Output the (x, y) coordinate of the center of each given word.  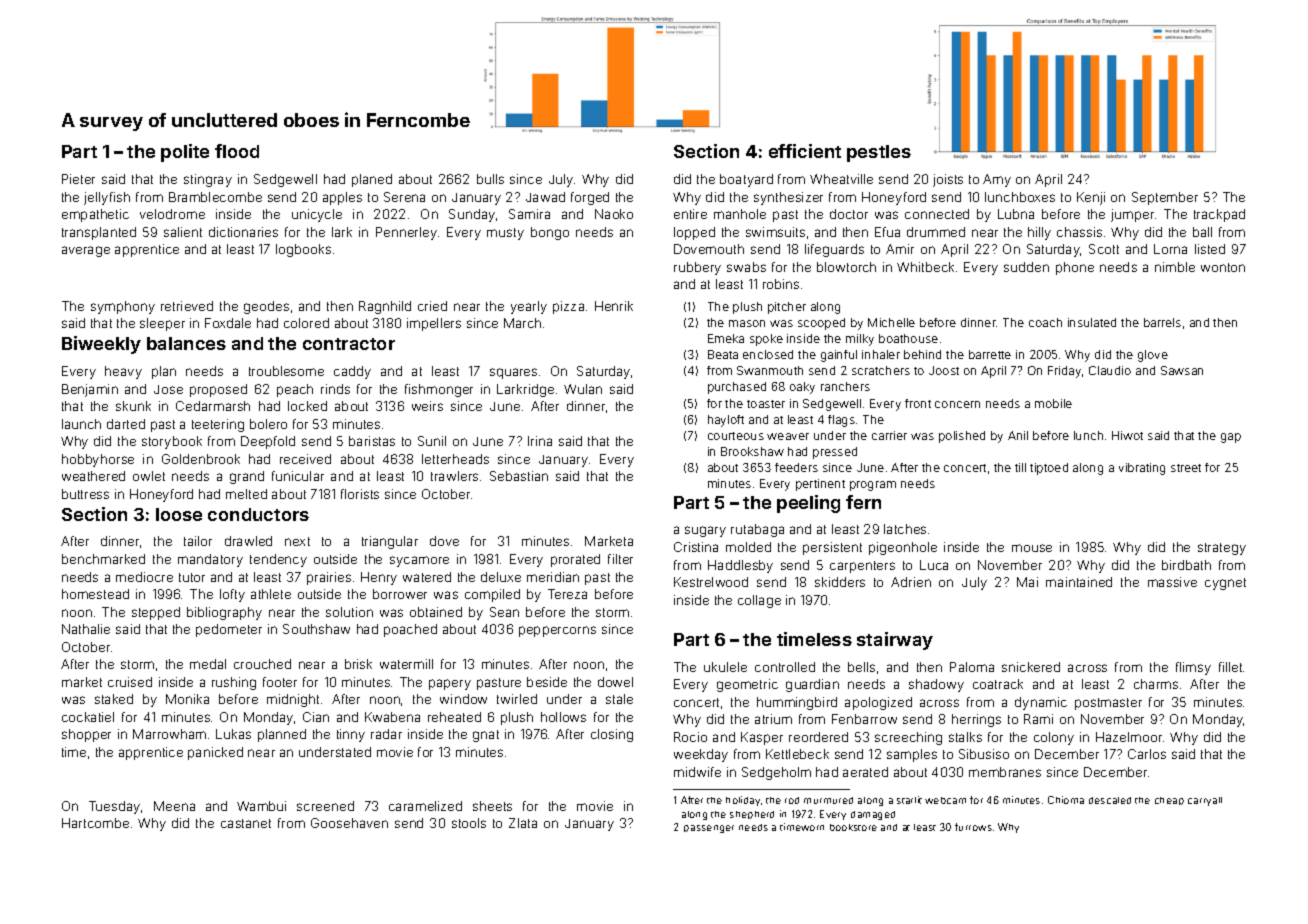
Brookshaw (752, 451)
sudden (1026, 267)
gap (1231, 438)
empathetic (95, 215)
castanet (246, 823)
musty (505, 234)
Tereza (567, 594)
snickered (1031, 667)
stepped (156, 613)
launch (81, 424)
